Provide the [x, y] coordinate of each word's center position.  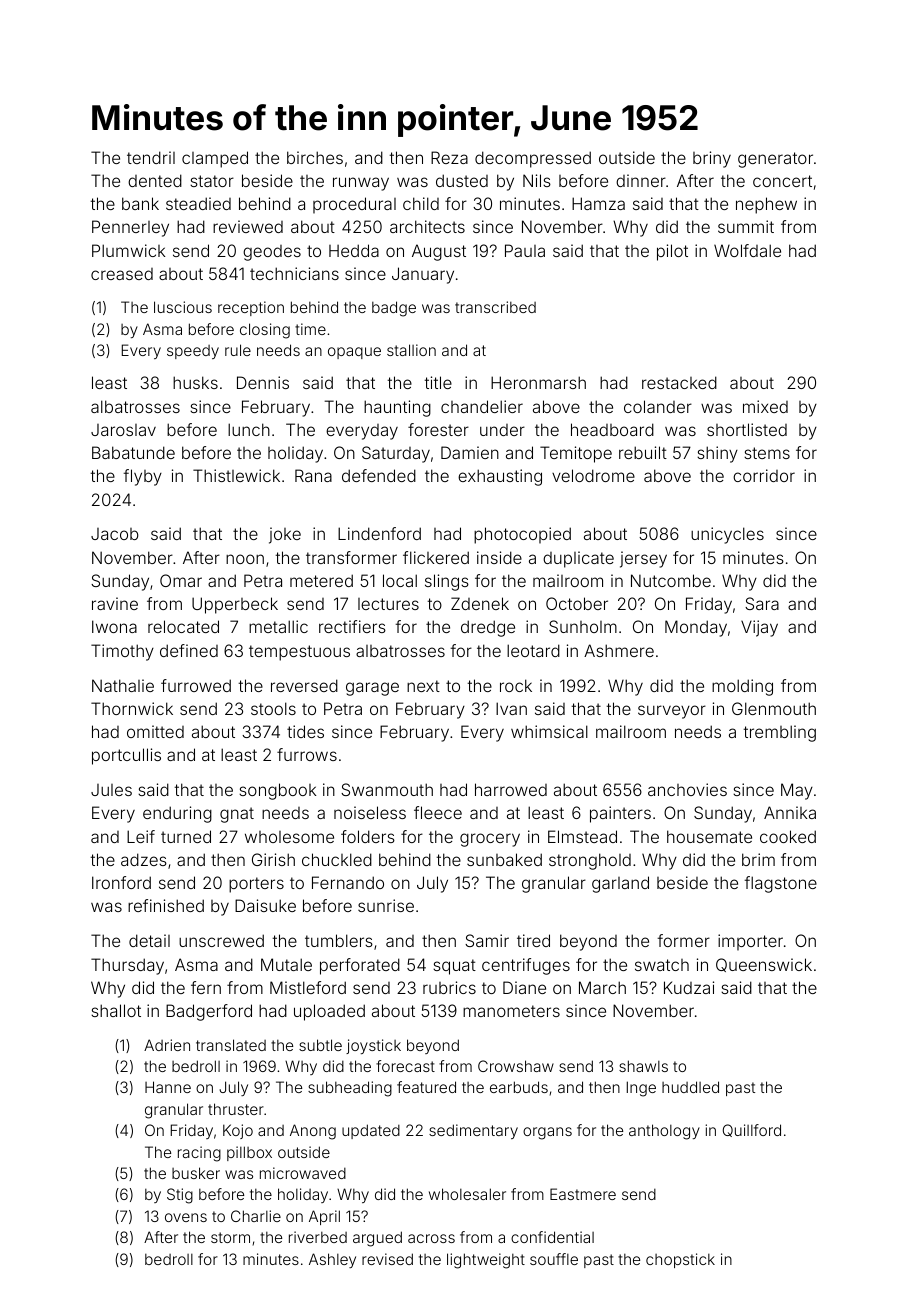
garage [372, 689]
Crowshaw [516, 1066]
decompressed [533, 159]
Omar [181, 580]
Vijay [759, 628]
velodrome [593, 475]
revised [387, 1259]
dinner [641, 180]
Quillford [752, 1130]
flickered [436, 557]
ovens [186, 1217]
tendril [151, 157]
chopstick [680, 1260]
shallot [116, 1010]
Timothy [122, 652]
